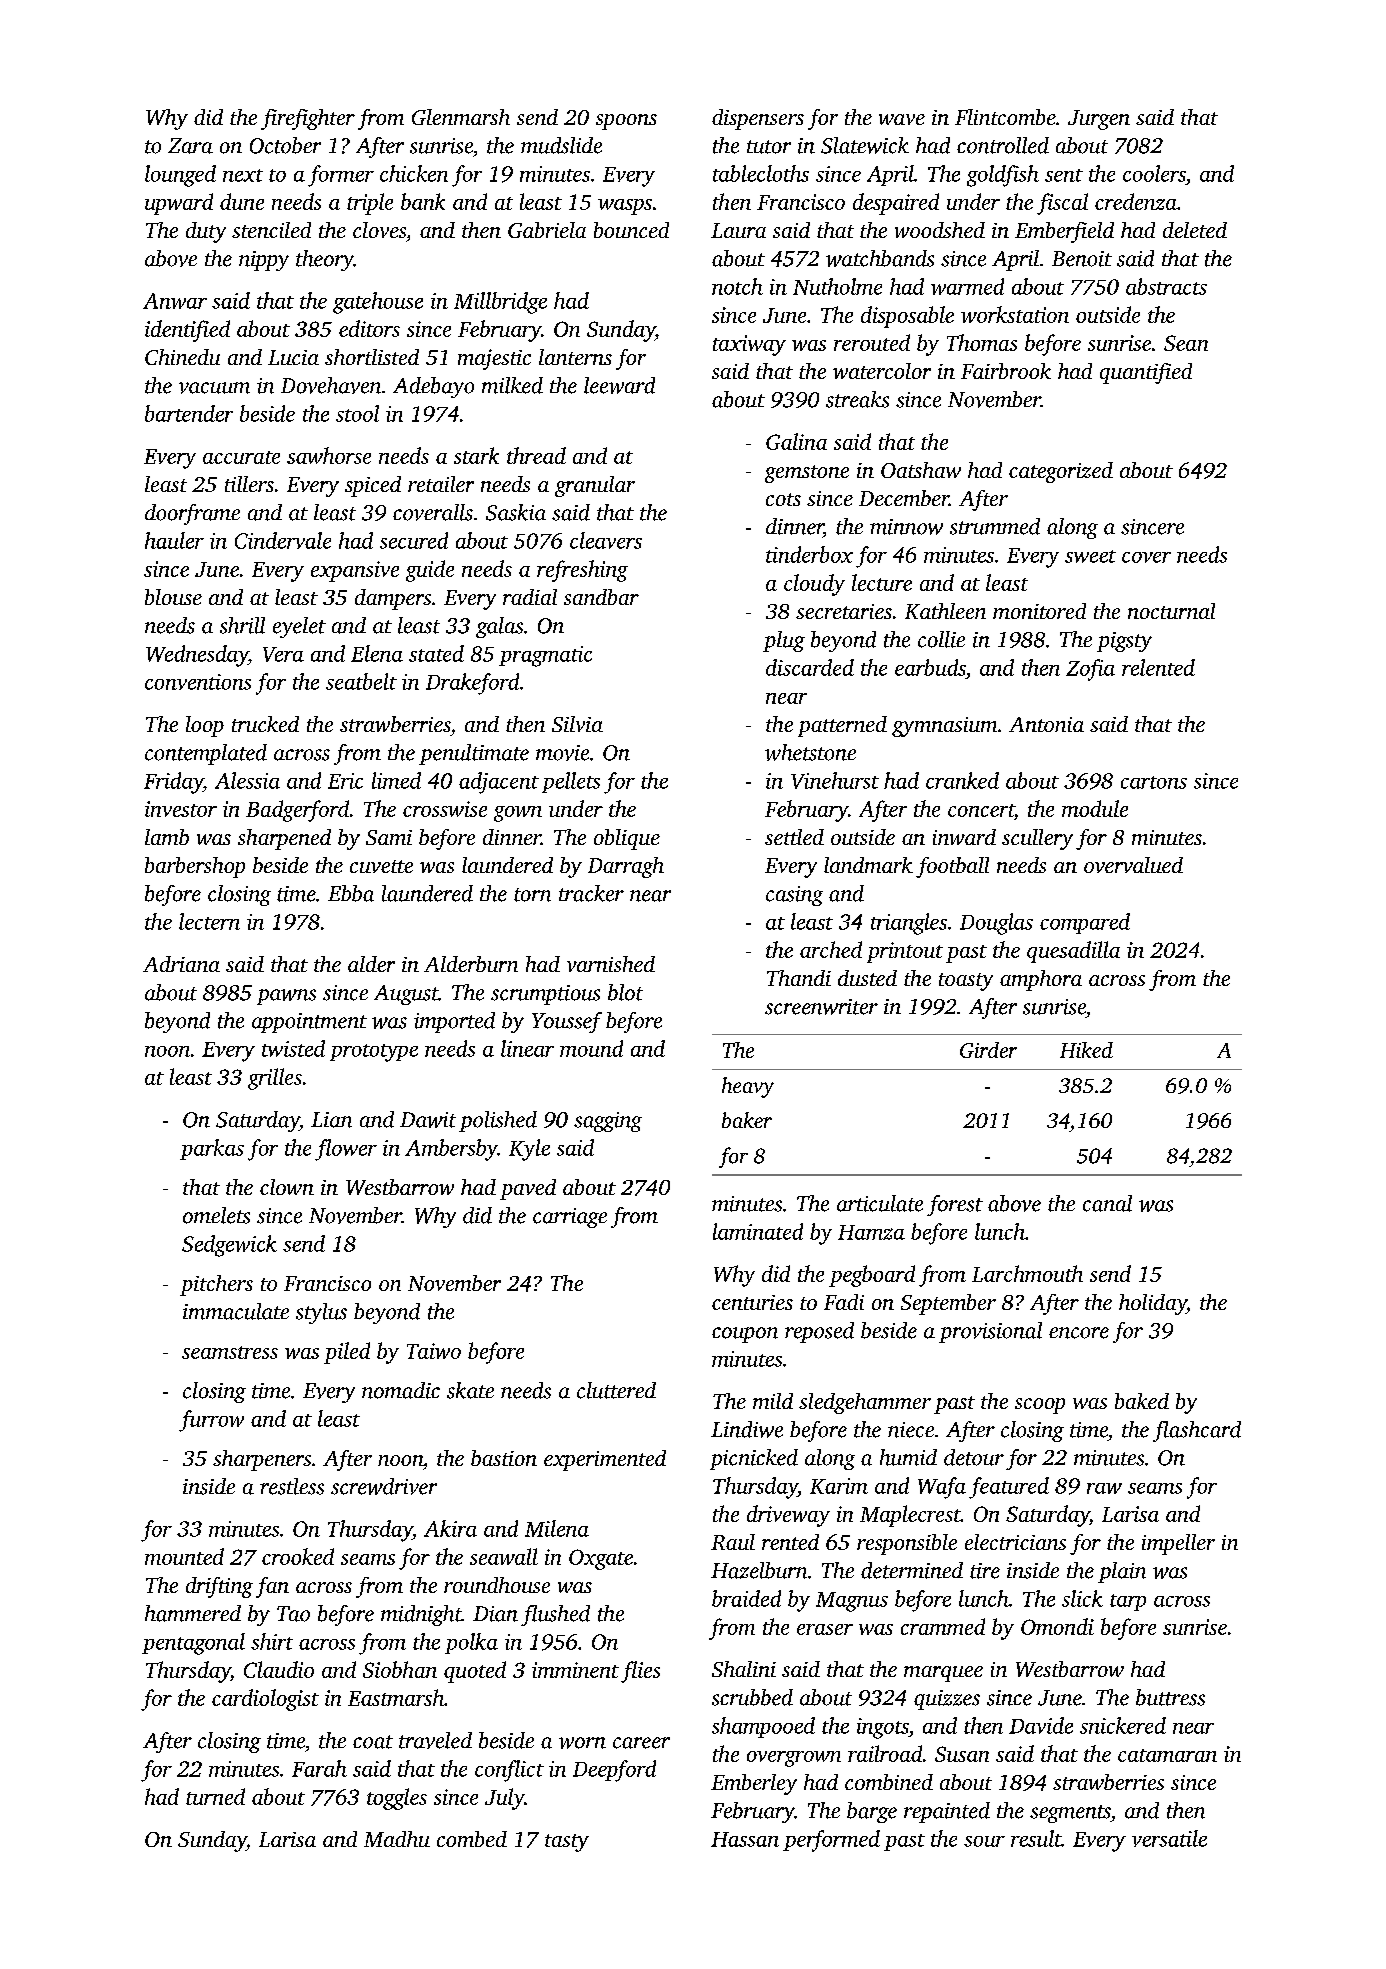 The width and height of the screenshot is (1386, 1969). What do you see at coordinates (945, 611) in the screenshot?
I see `Kathleen` at bounding box center [945, 611].
